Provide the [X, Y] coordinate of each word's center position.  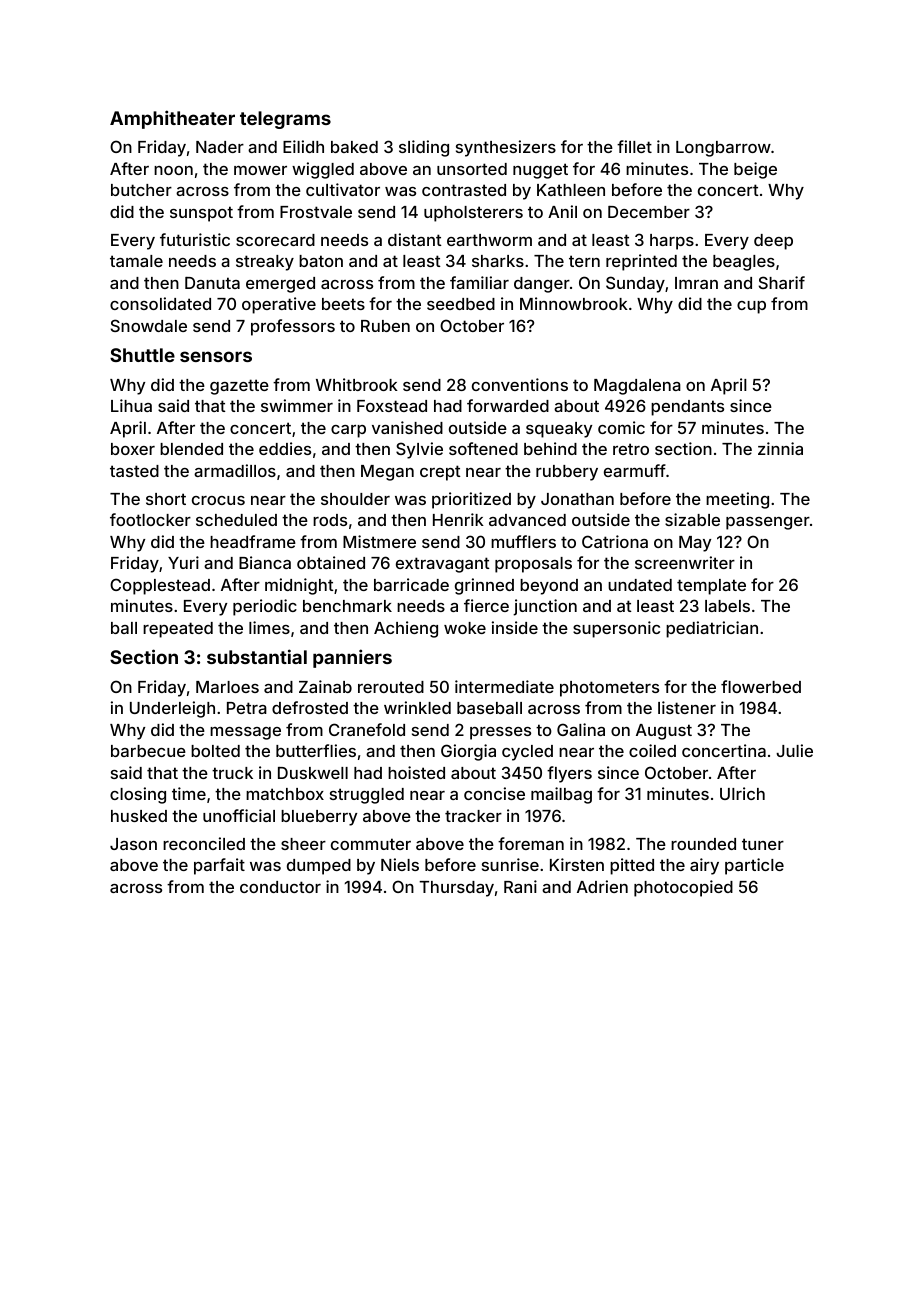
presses [500, 733]
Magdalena [637, 387]
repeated [178, 630]
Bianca [265, 562]
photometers [609, 689]
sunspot [201, 214]
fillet [634, 146]
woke [465, 628]
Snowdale [149, 325]
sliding [424, 148]
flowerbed [761, 686]
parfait [219, 866]
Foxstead [392, 406]
